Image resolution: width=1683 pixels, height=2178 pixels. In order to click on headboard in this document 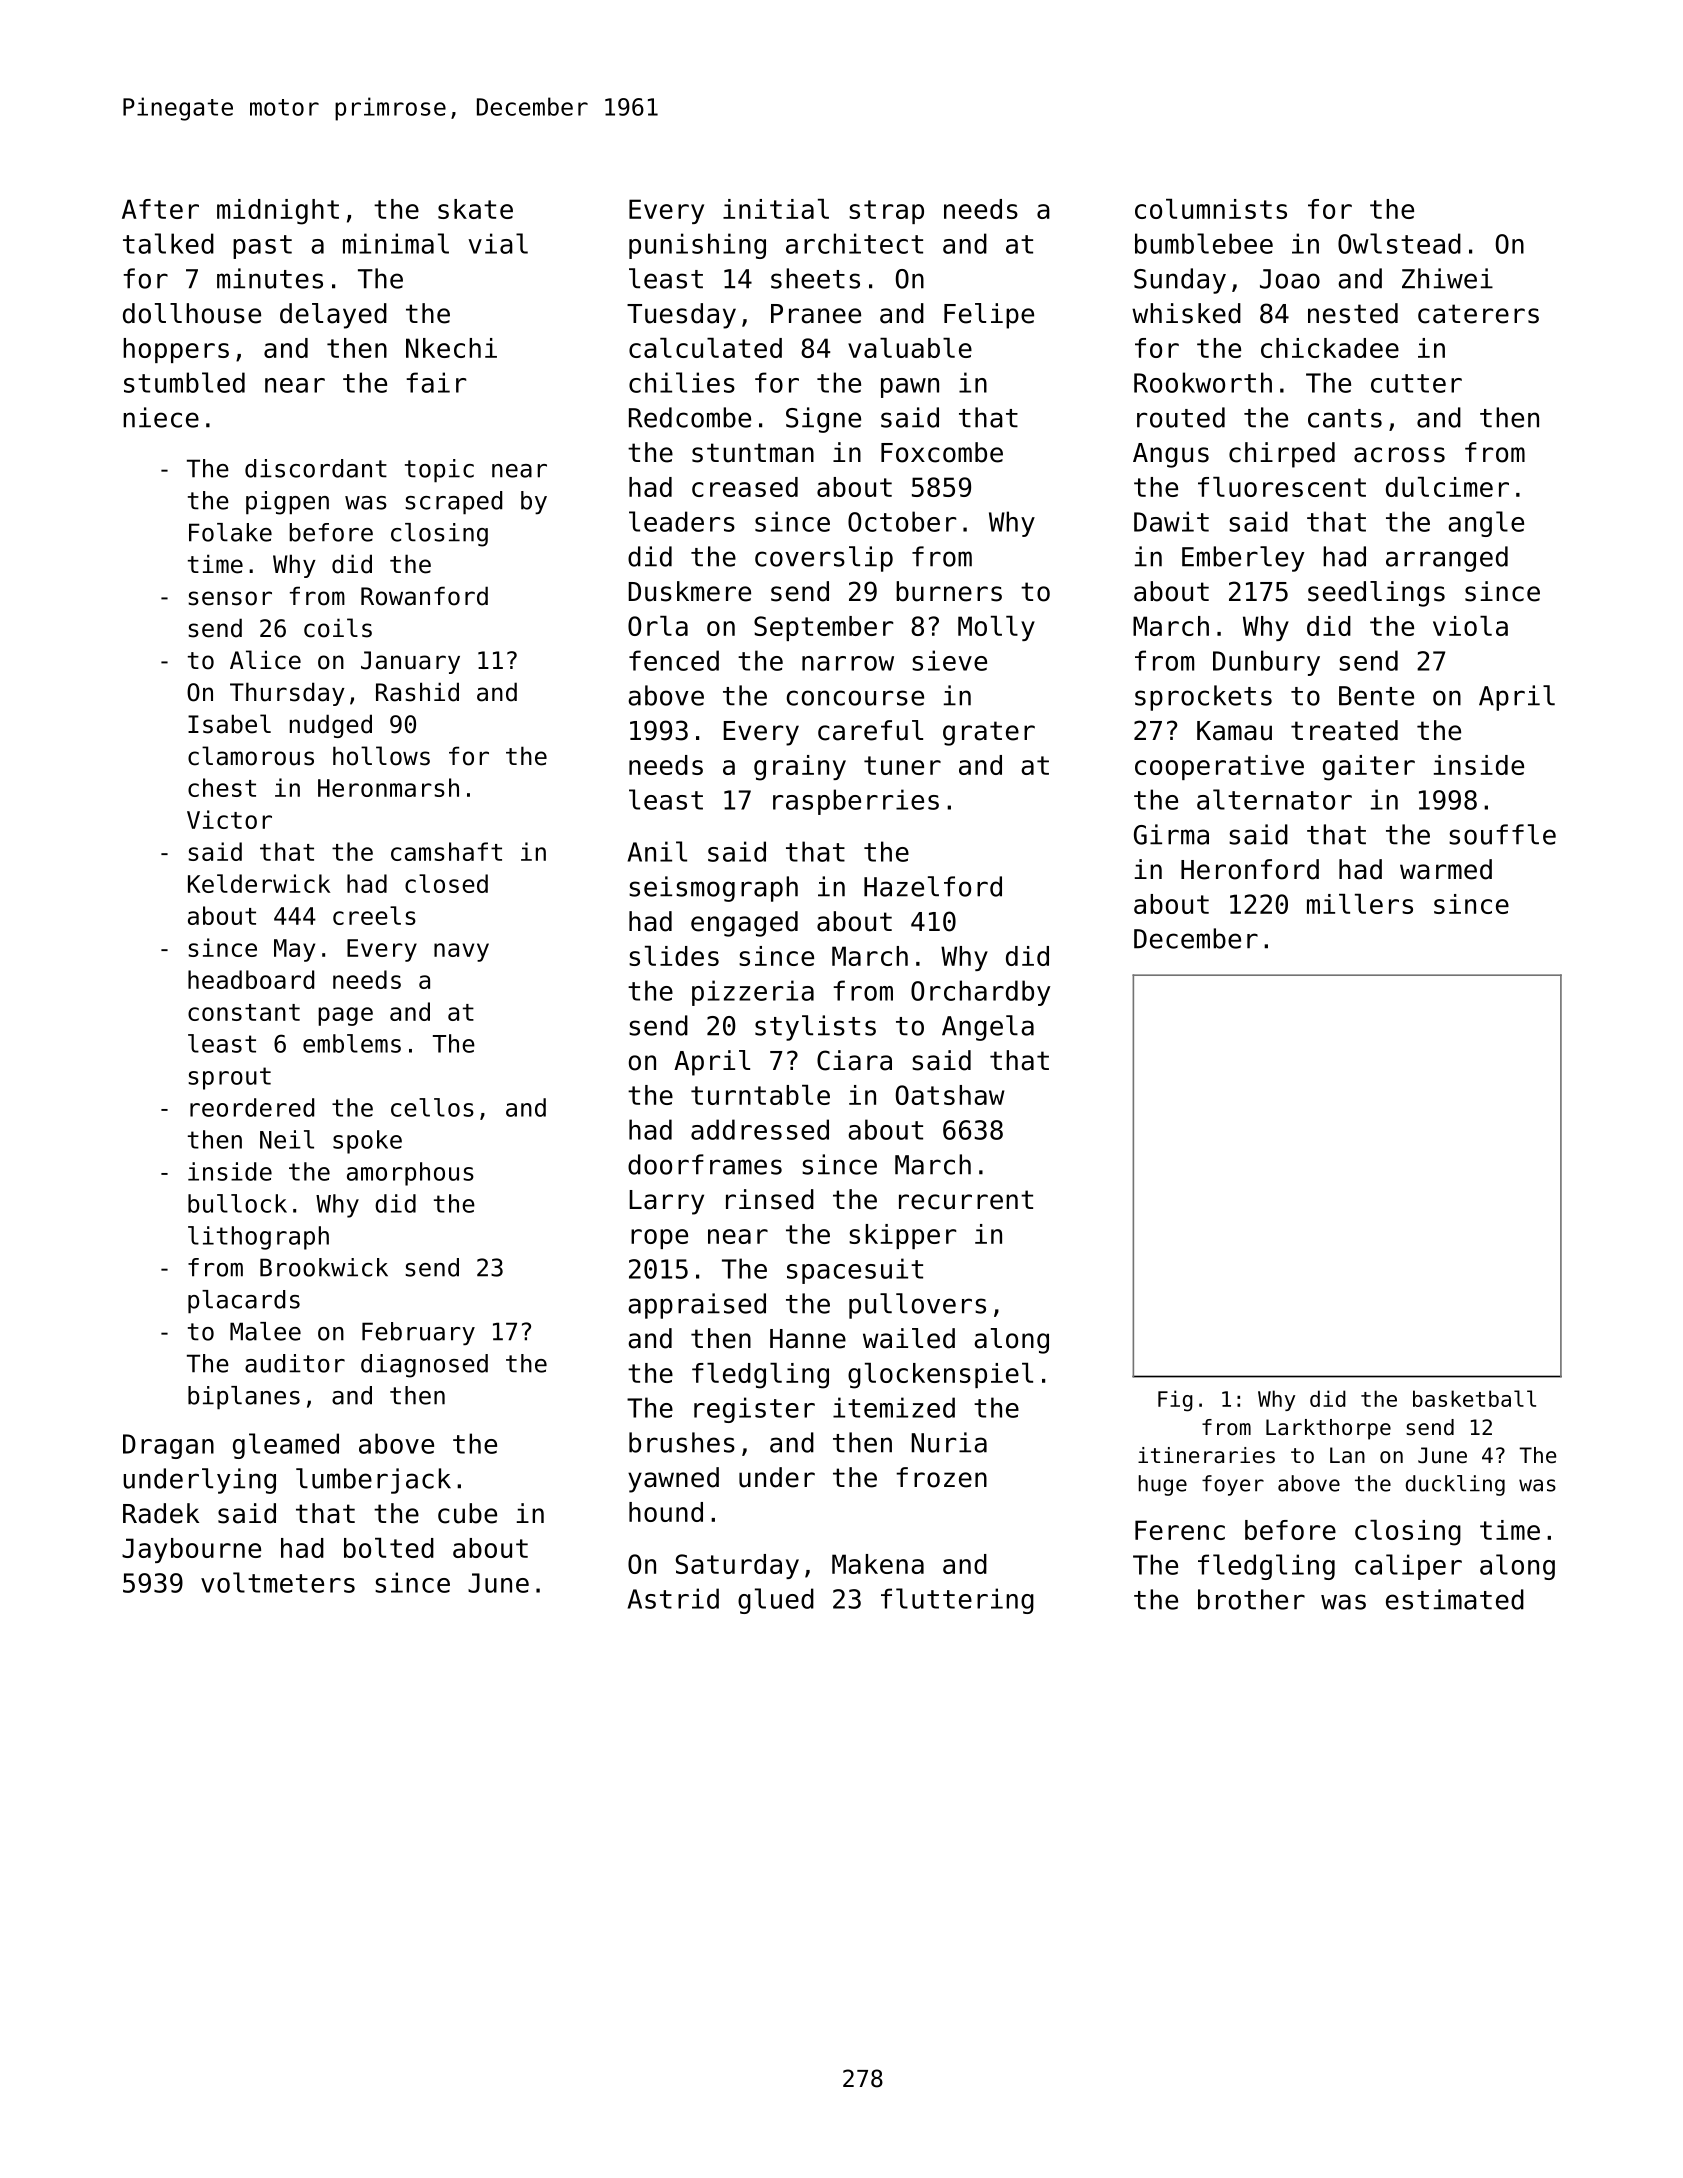, I will do `click(251, 979)`.
